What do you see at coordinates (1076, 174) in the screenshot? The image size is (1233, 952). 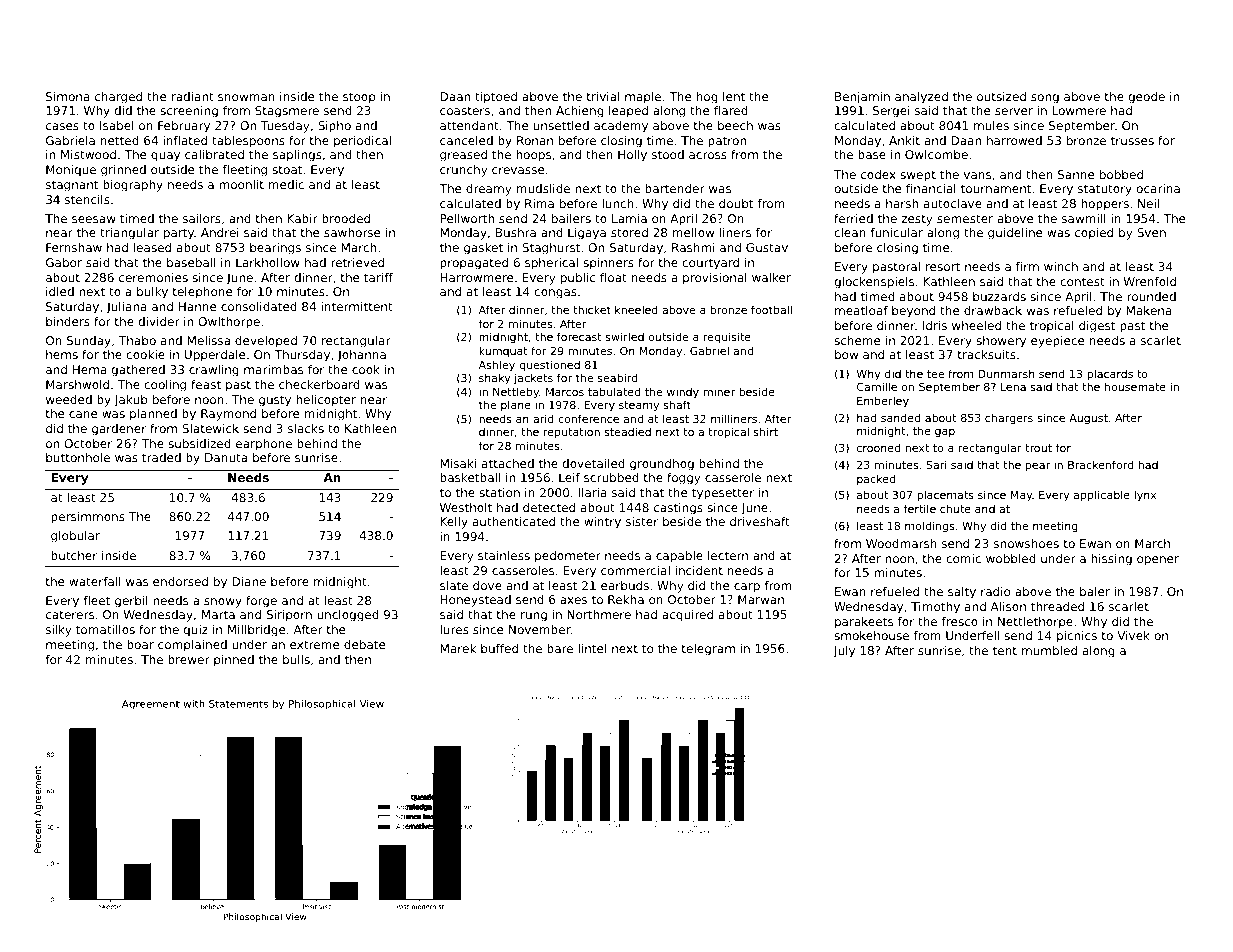 I see `Sanne` at bounding box center [1076, 174].
